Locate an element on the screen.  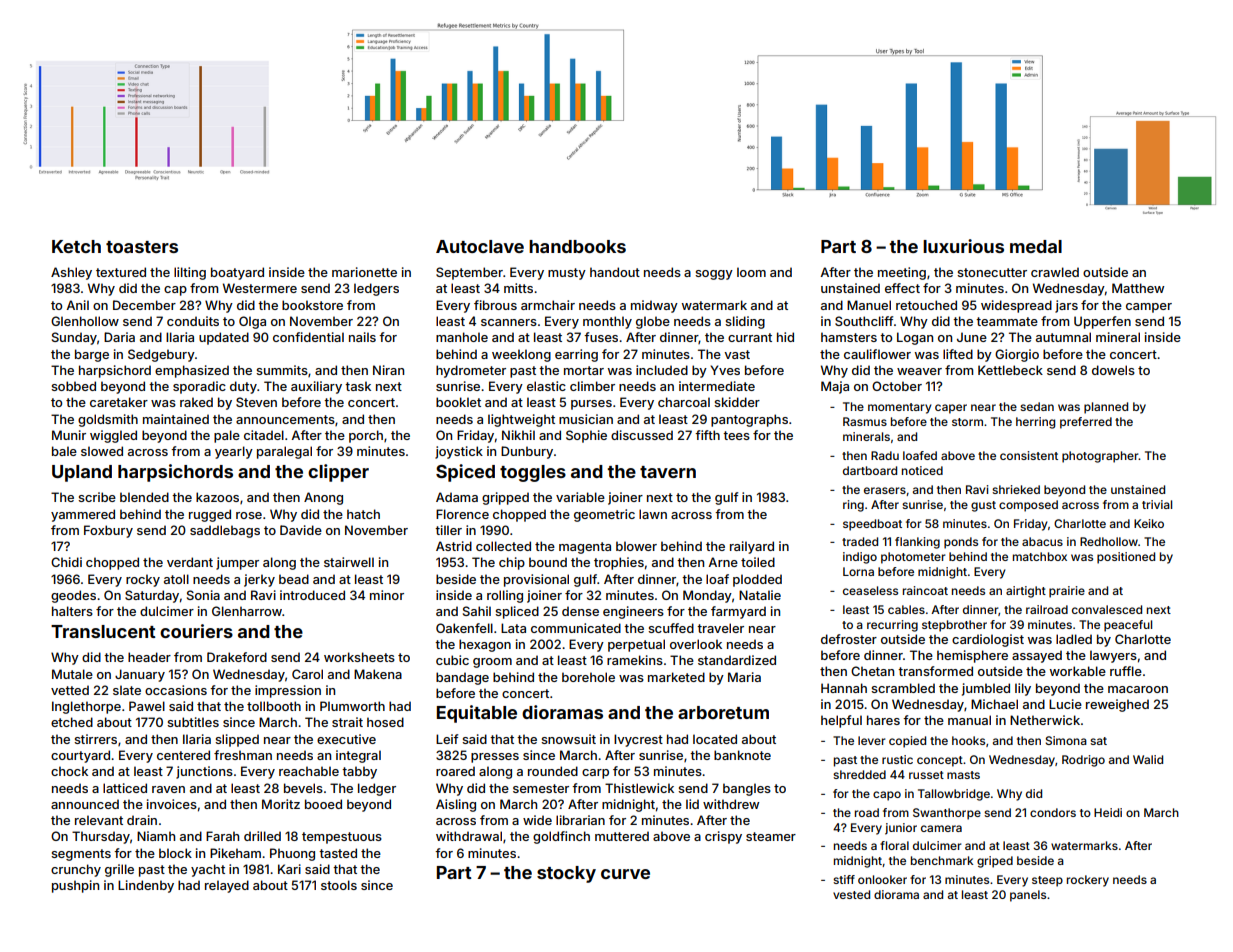
saddlebags is located at coordinates (225, 531).
